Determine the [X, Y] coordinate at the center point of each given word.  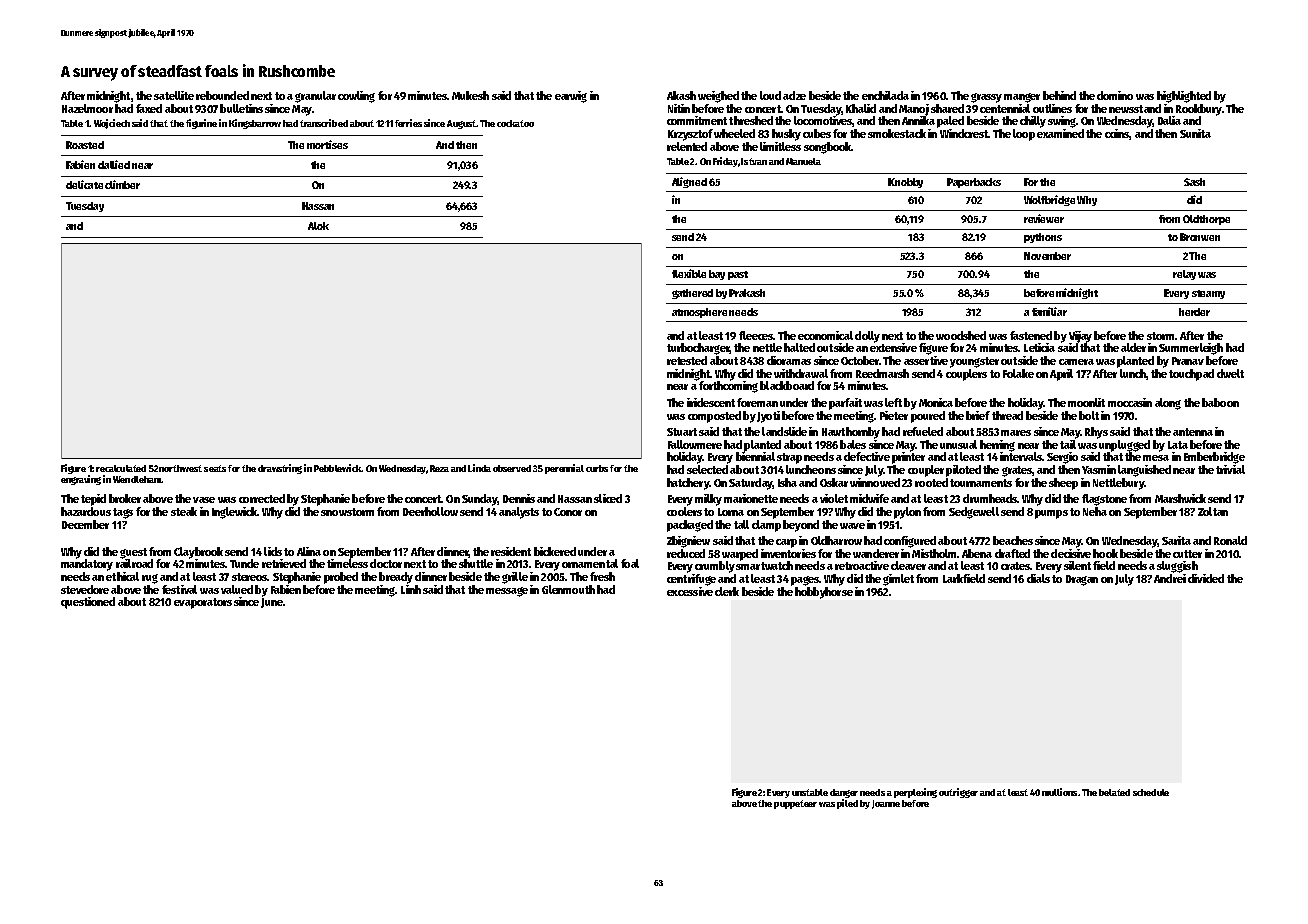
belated [1114, 792]
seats [215, 468]
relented [687, 146]
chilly [1033, 122]
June [272, 603]
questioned [88, 603]
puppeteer [795, 804]
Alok [318, 226]
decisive [1071, 553]
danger [844, 793]
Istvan [754, 161]
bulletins [241, 108]
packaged [690, 526]
